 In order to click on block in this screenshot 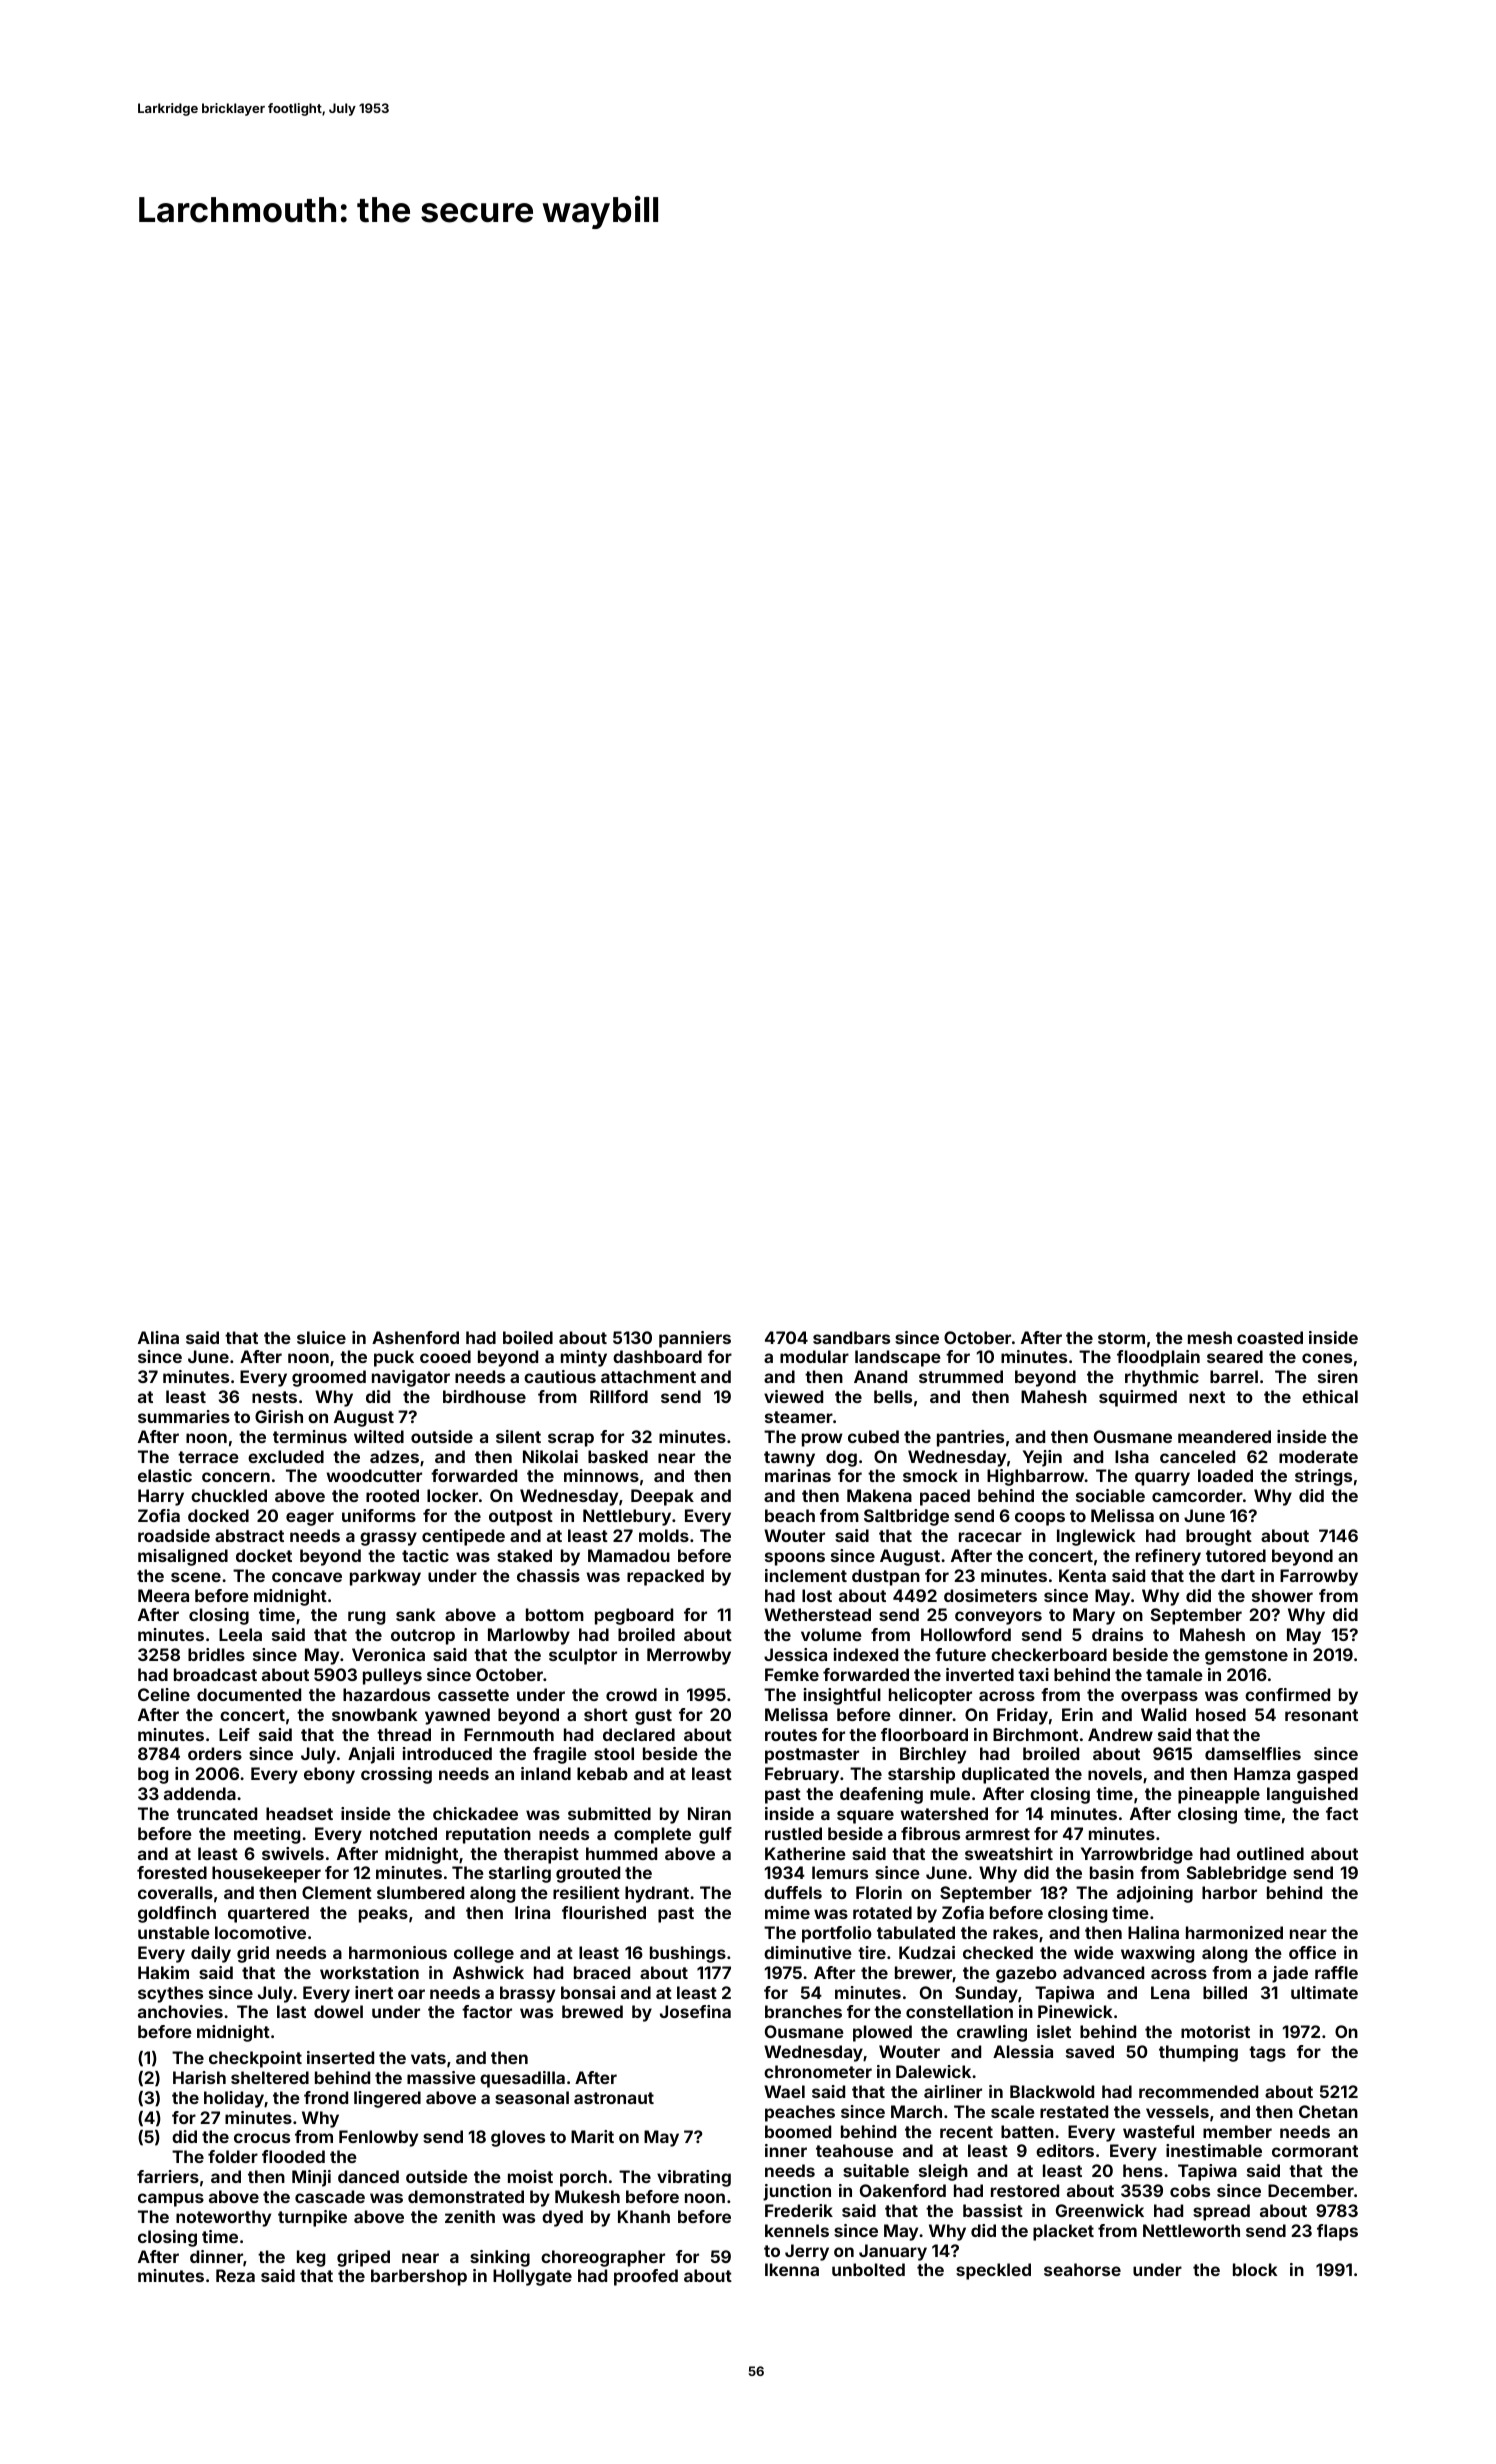, I will do `click(1255, 2269)`.
